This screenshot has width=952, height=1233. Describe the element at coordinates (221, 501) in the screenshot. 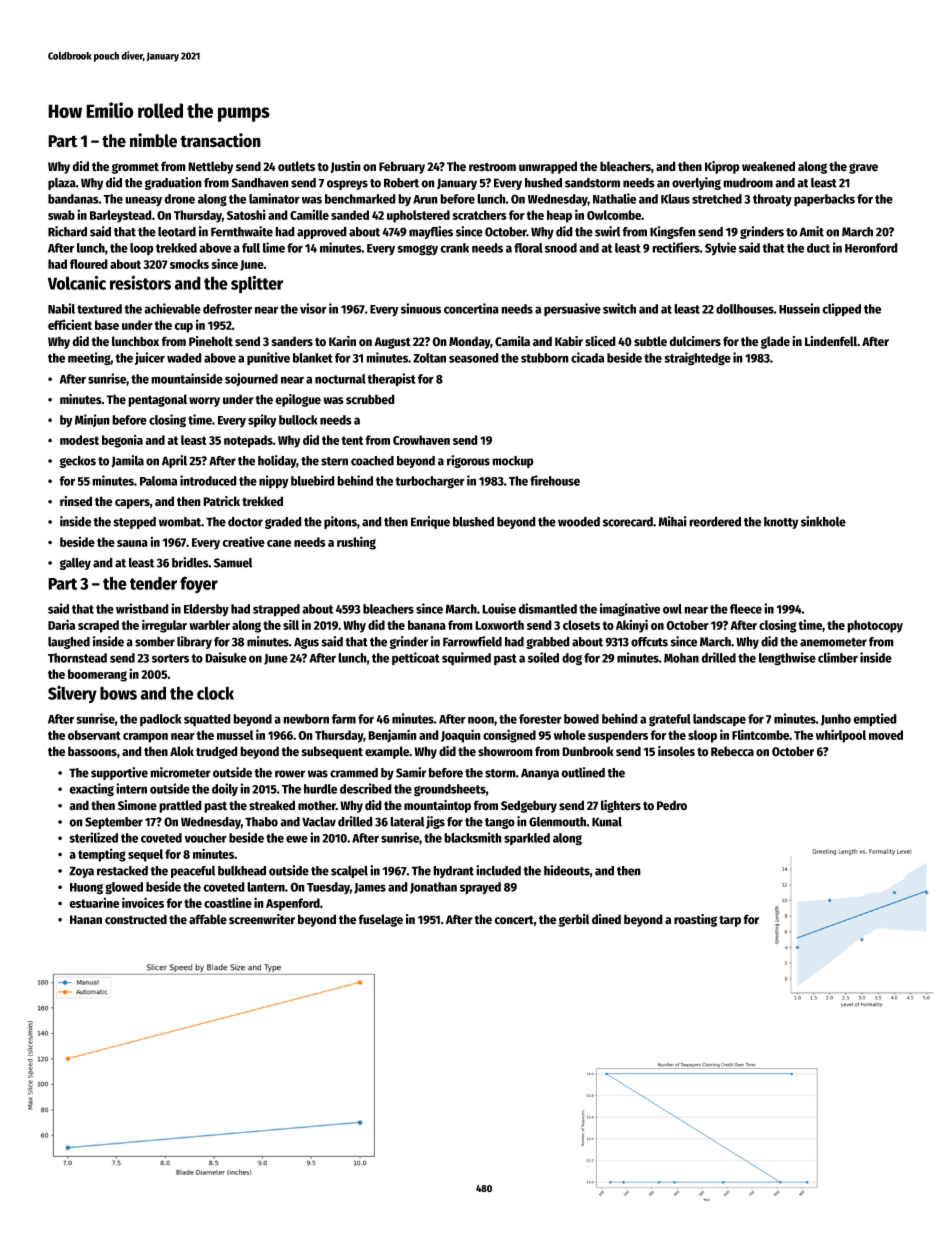

I see `Patrick` at that location.
